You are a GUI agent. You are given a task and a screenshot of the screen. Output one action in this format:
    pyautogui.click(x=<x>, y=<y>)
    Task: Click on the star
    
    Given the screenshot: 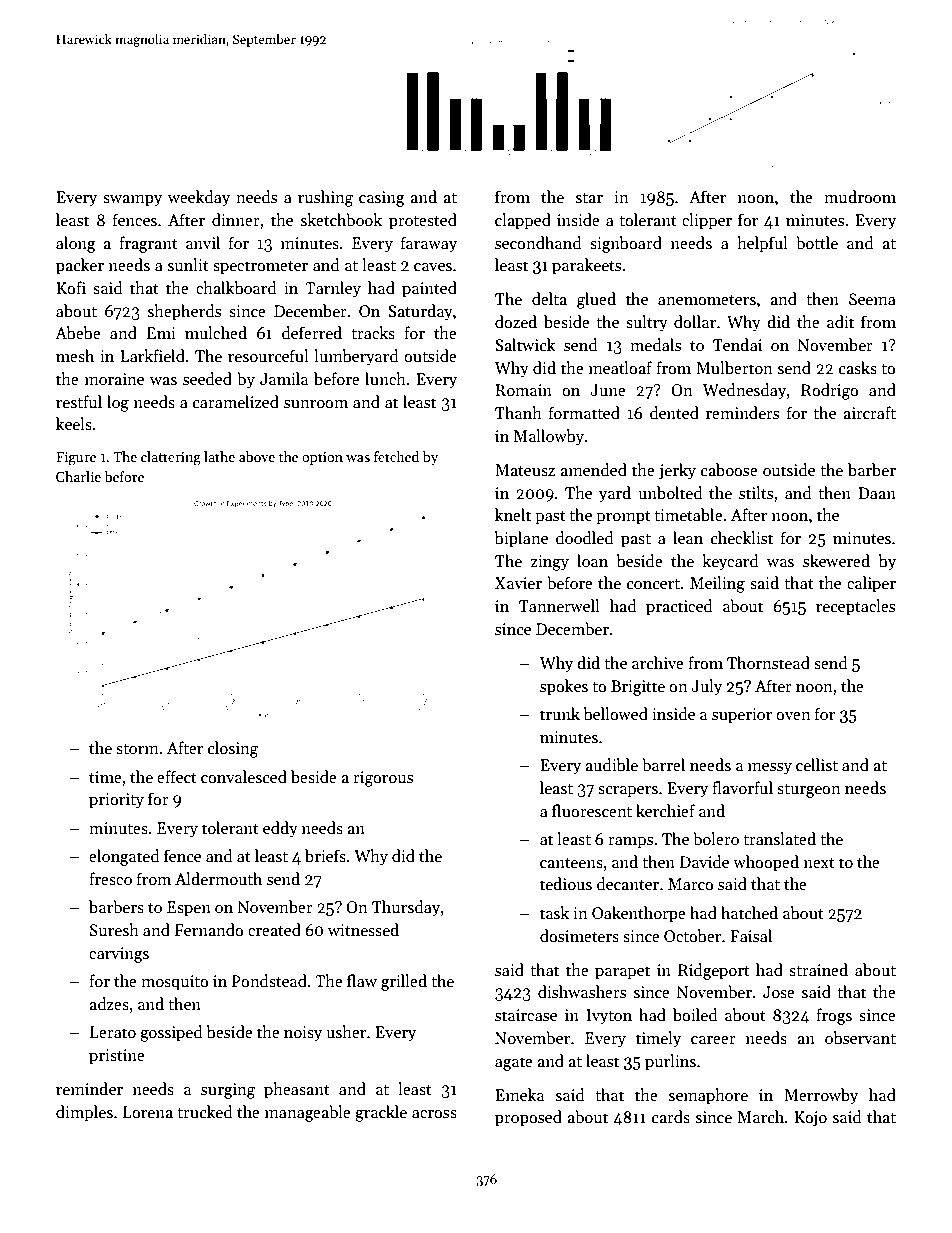 What is the action you would take?
    pyautogui.click(x=589, y=198)
